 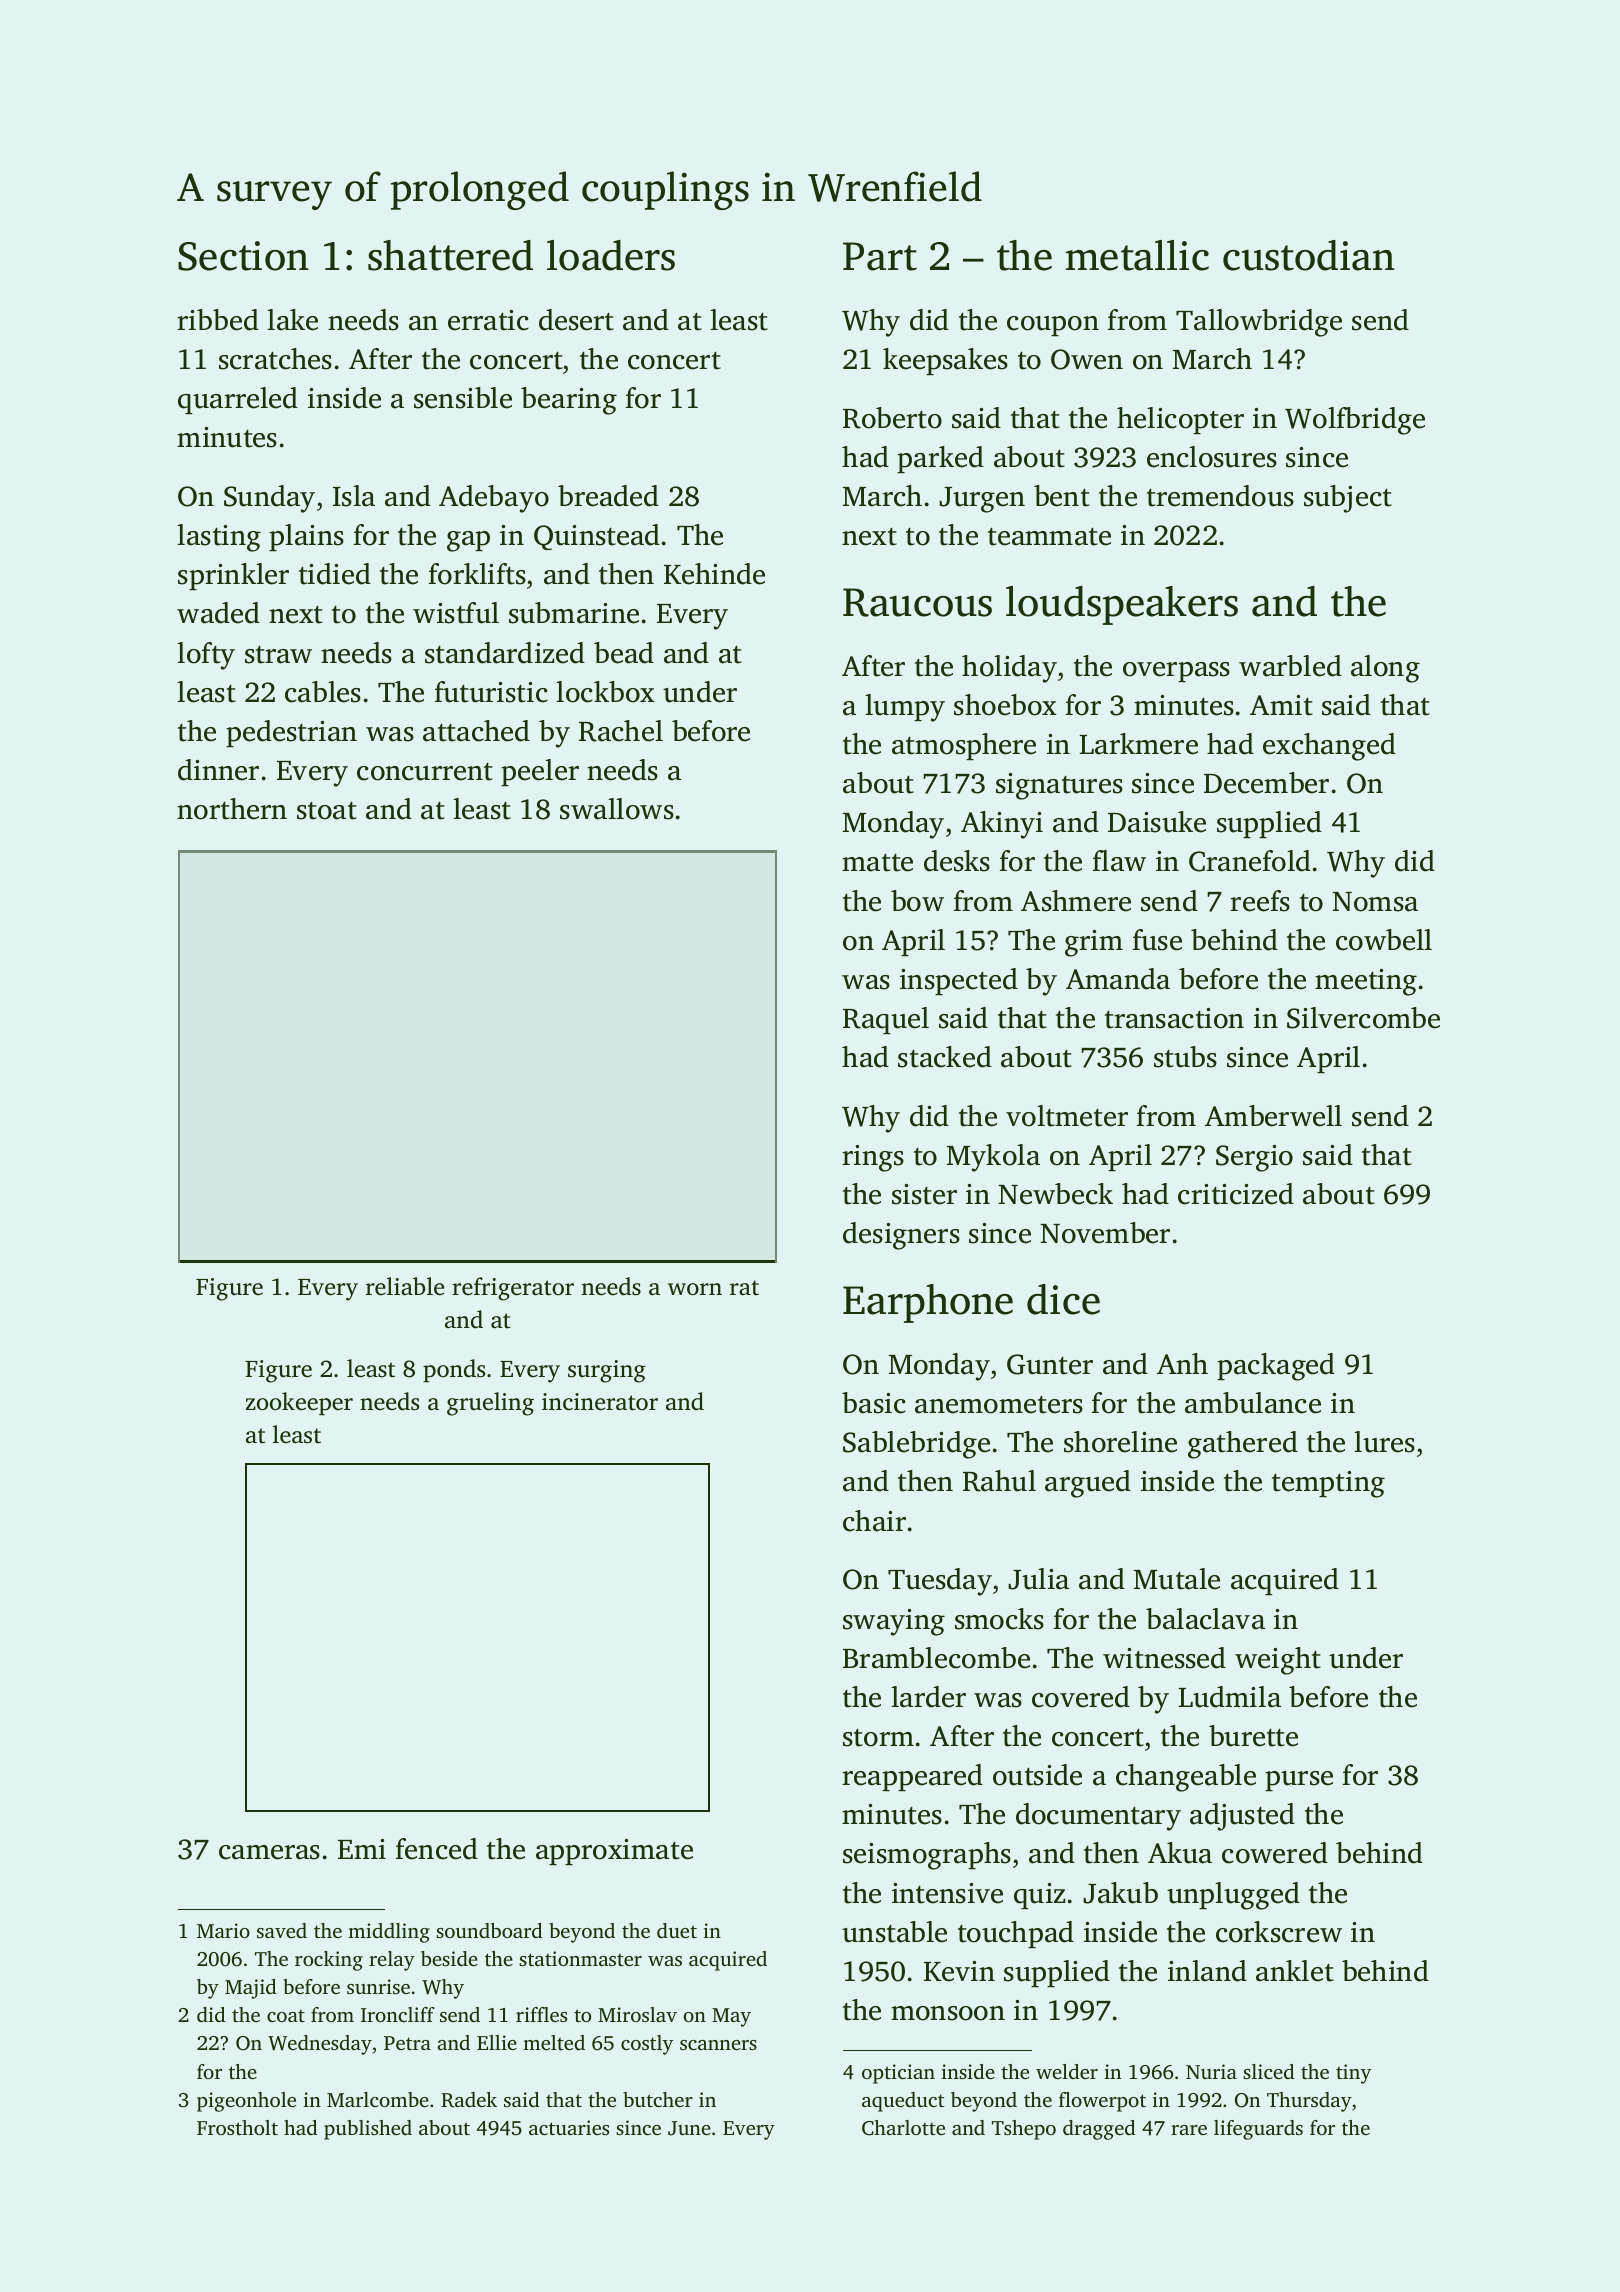 What do you see at coordinates (243, 256) in the page?
I see `Section` at bounding box center [243, 256].
